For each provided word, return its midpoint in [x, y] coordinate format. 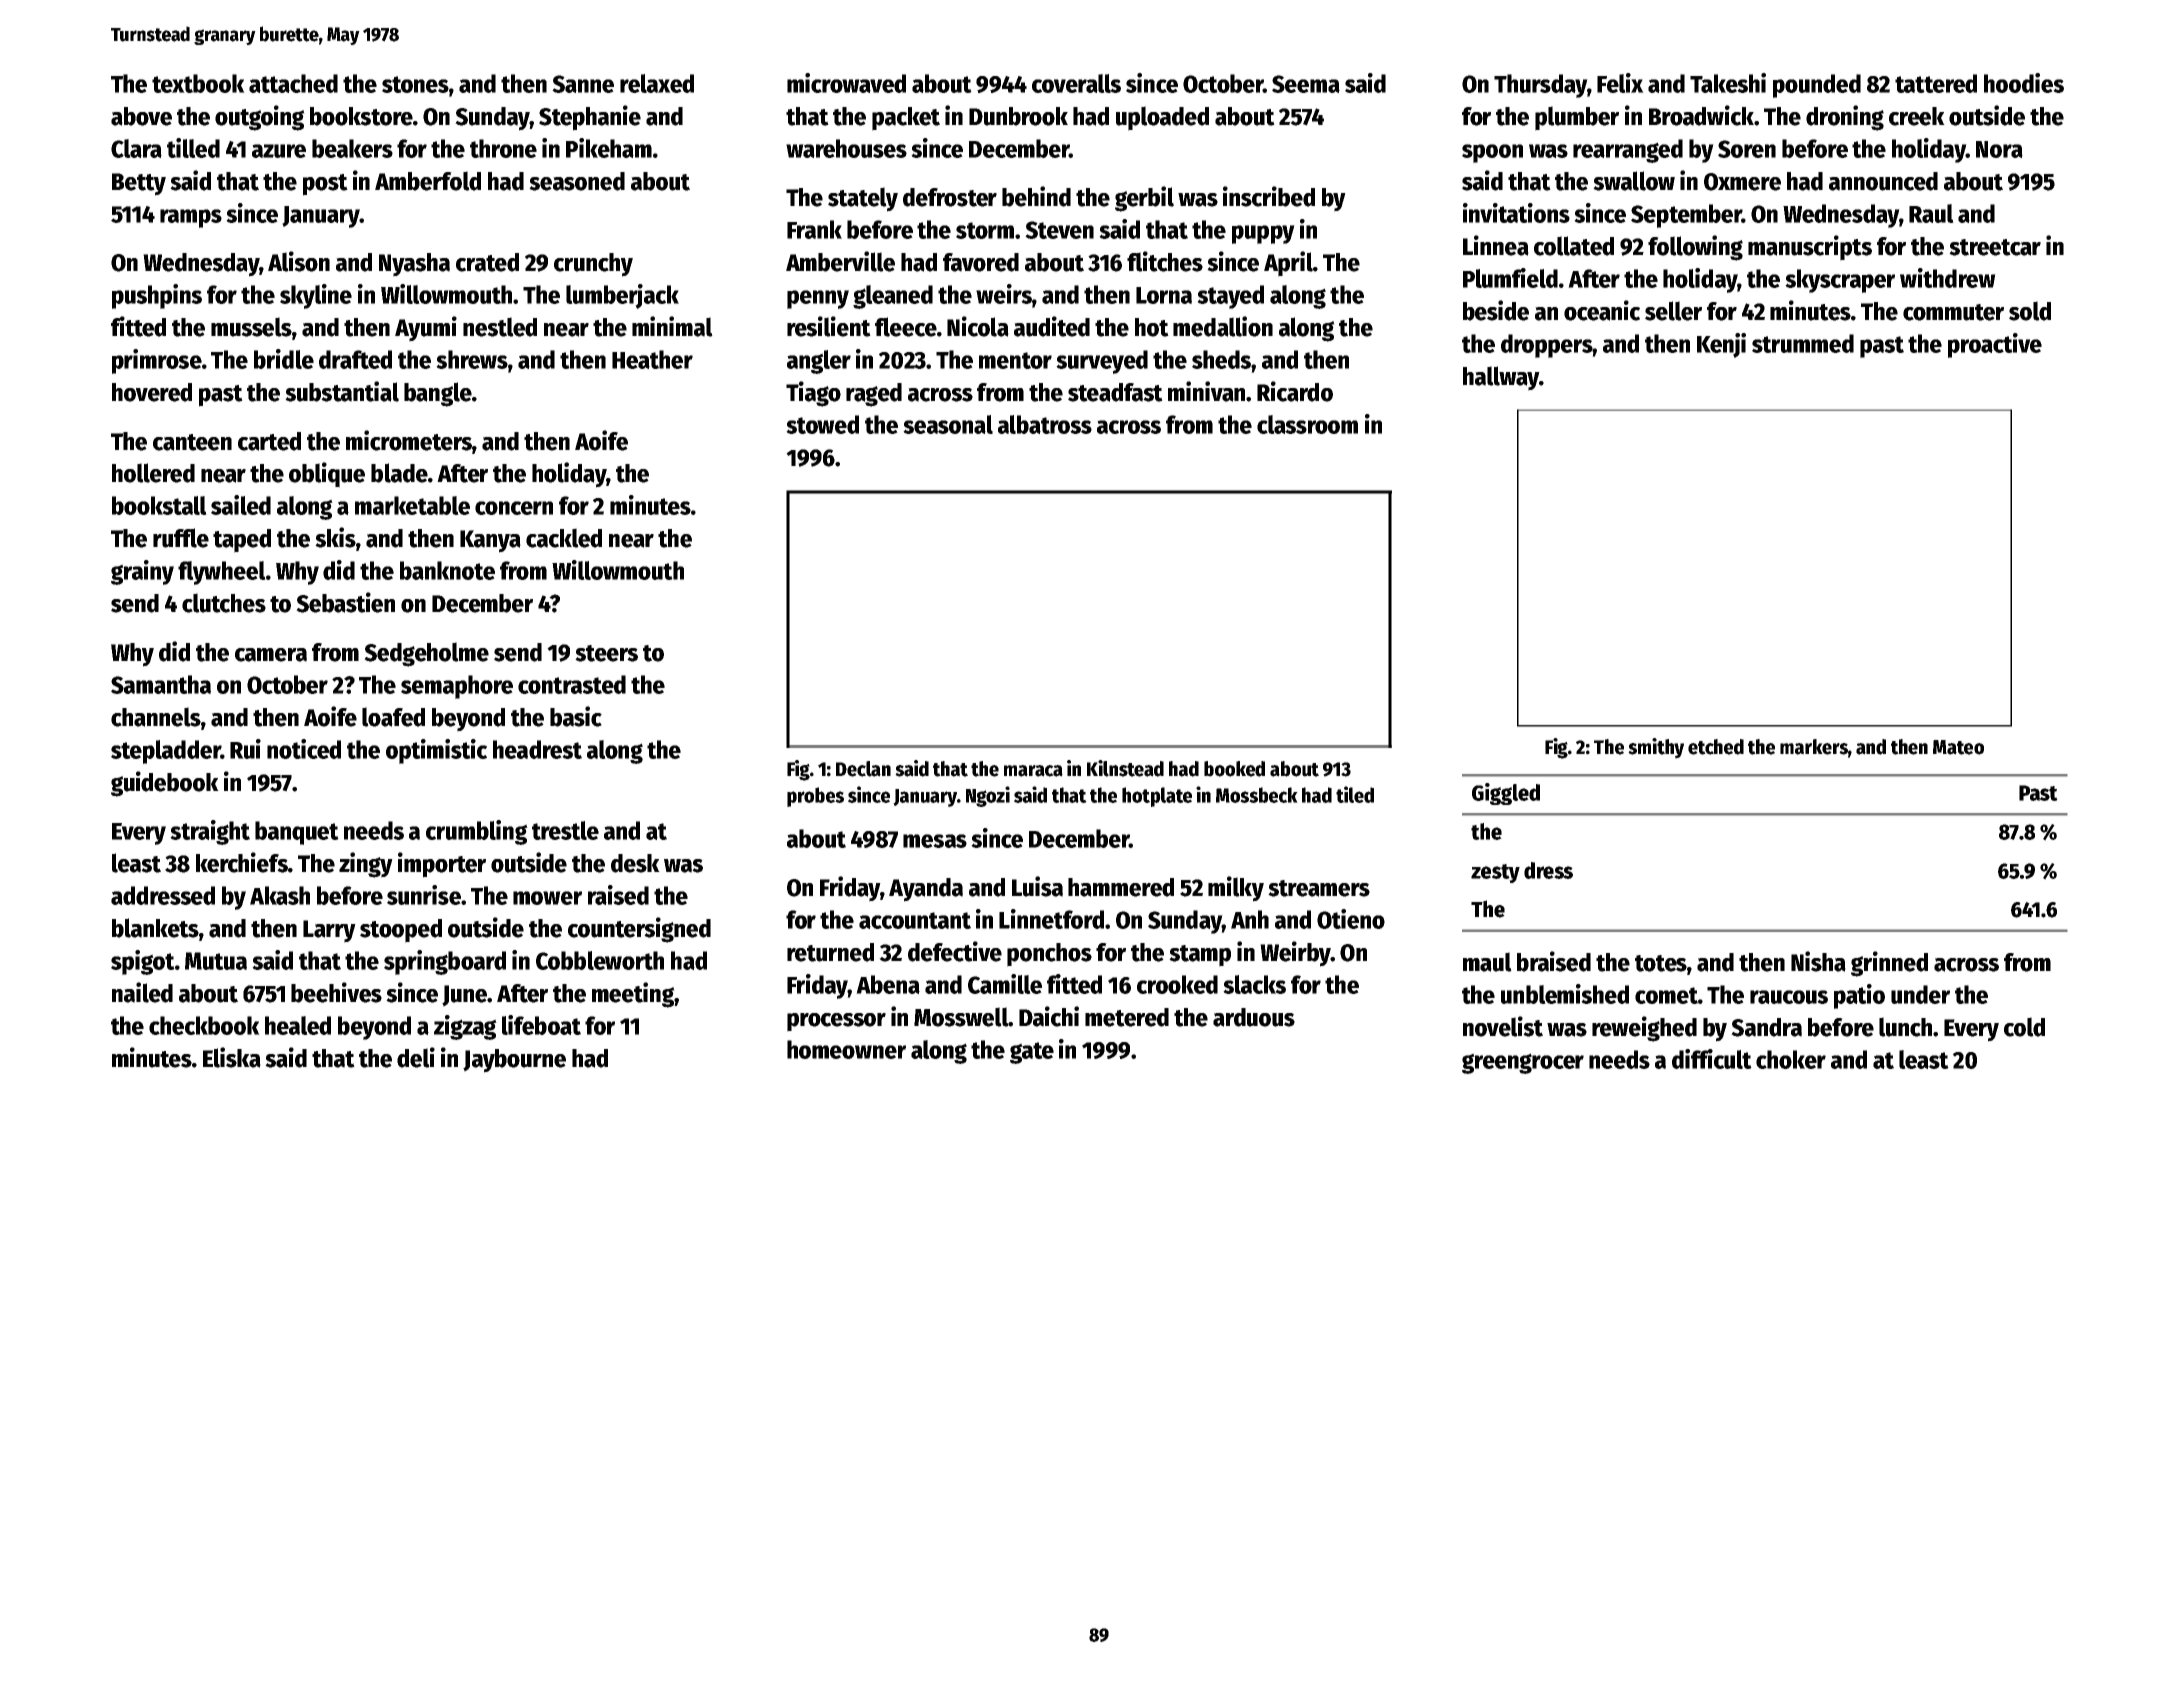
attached [293, 83]
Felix [1620, 83]
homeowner [846, 1049]
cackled [564, 538]
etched [1716, 747]
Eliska [232, 1057]
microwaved [846, 83]
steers [606, 653]
